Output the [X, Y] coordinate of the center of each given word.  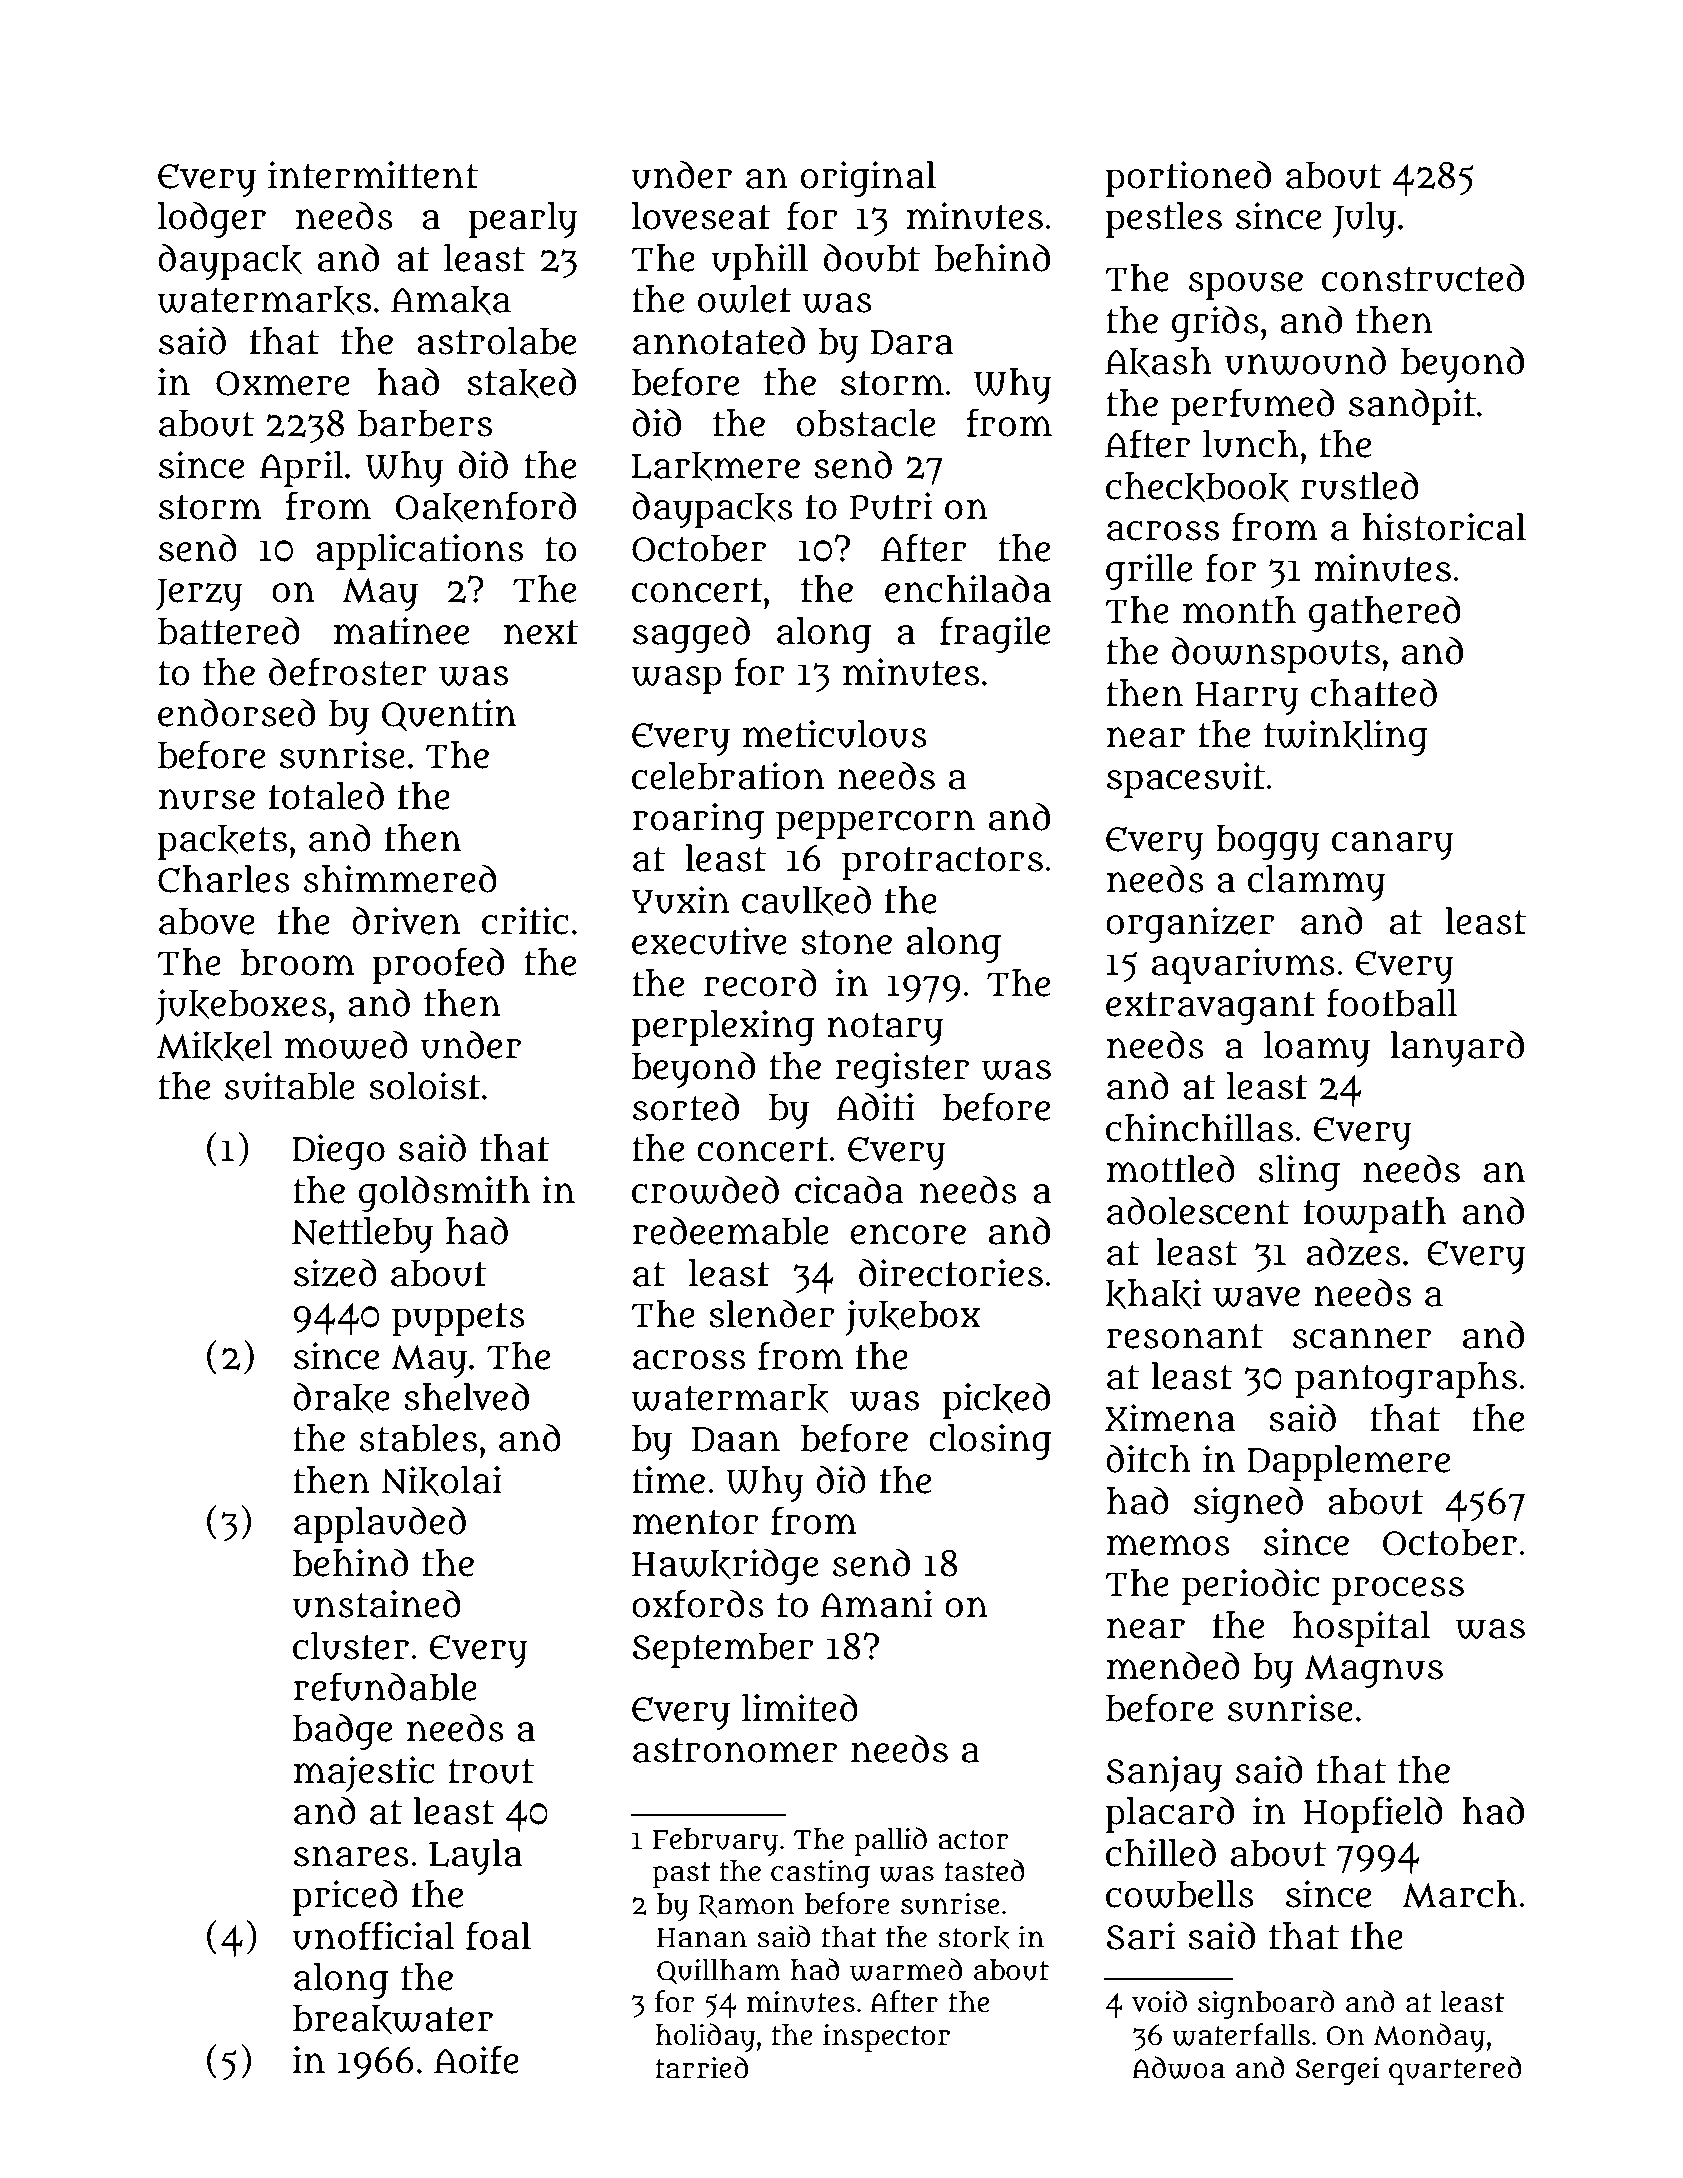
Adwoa [1178, 2067]
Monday [1429, 2037]
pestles [1163, 220]
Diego [338, 1152]
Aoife [476, 2059]
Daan [736, 1439]
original [868, 179]
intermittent [373, 175]
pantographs [1406, 1380]
